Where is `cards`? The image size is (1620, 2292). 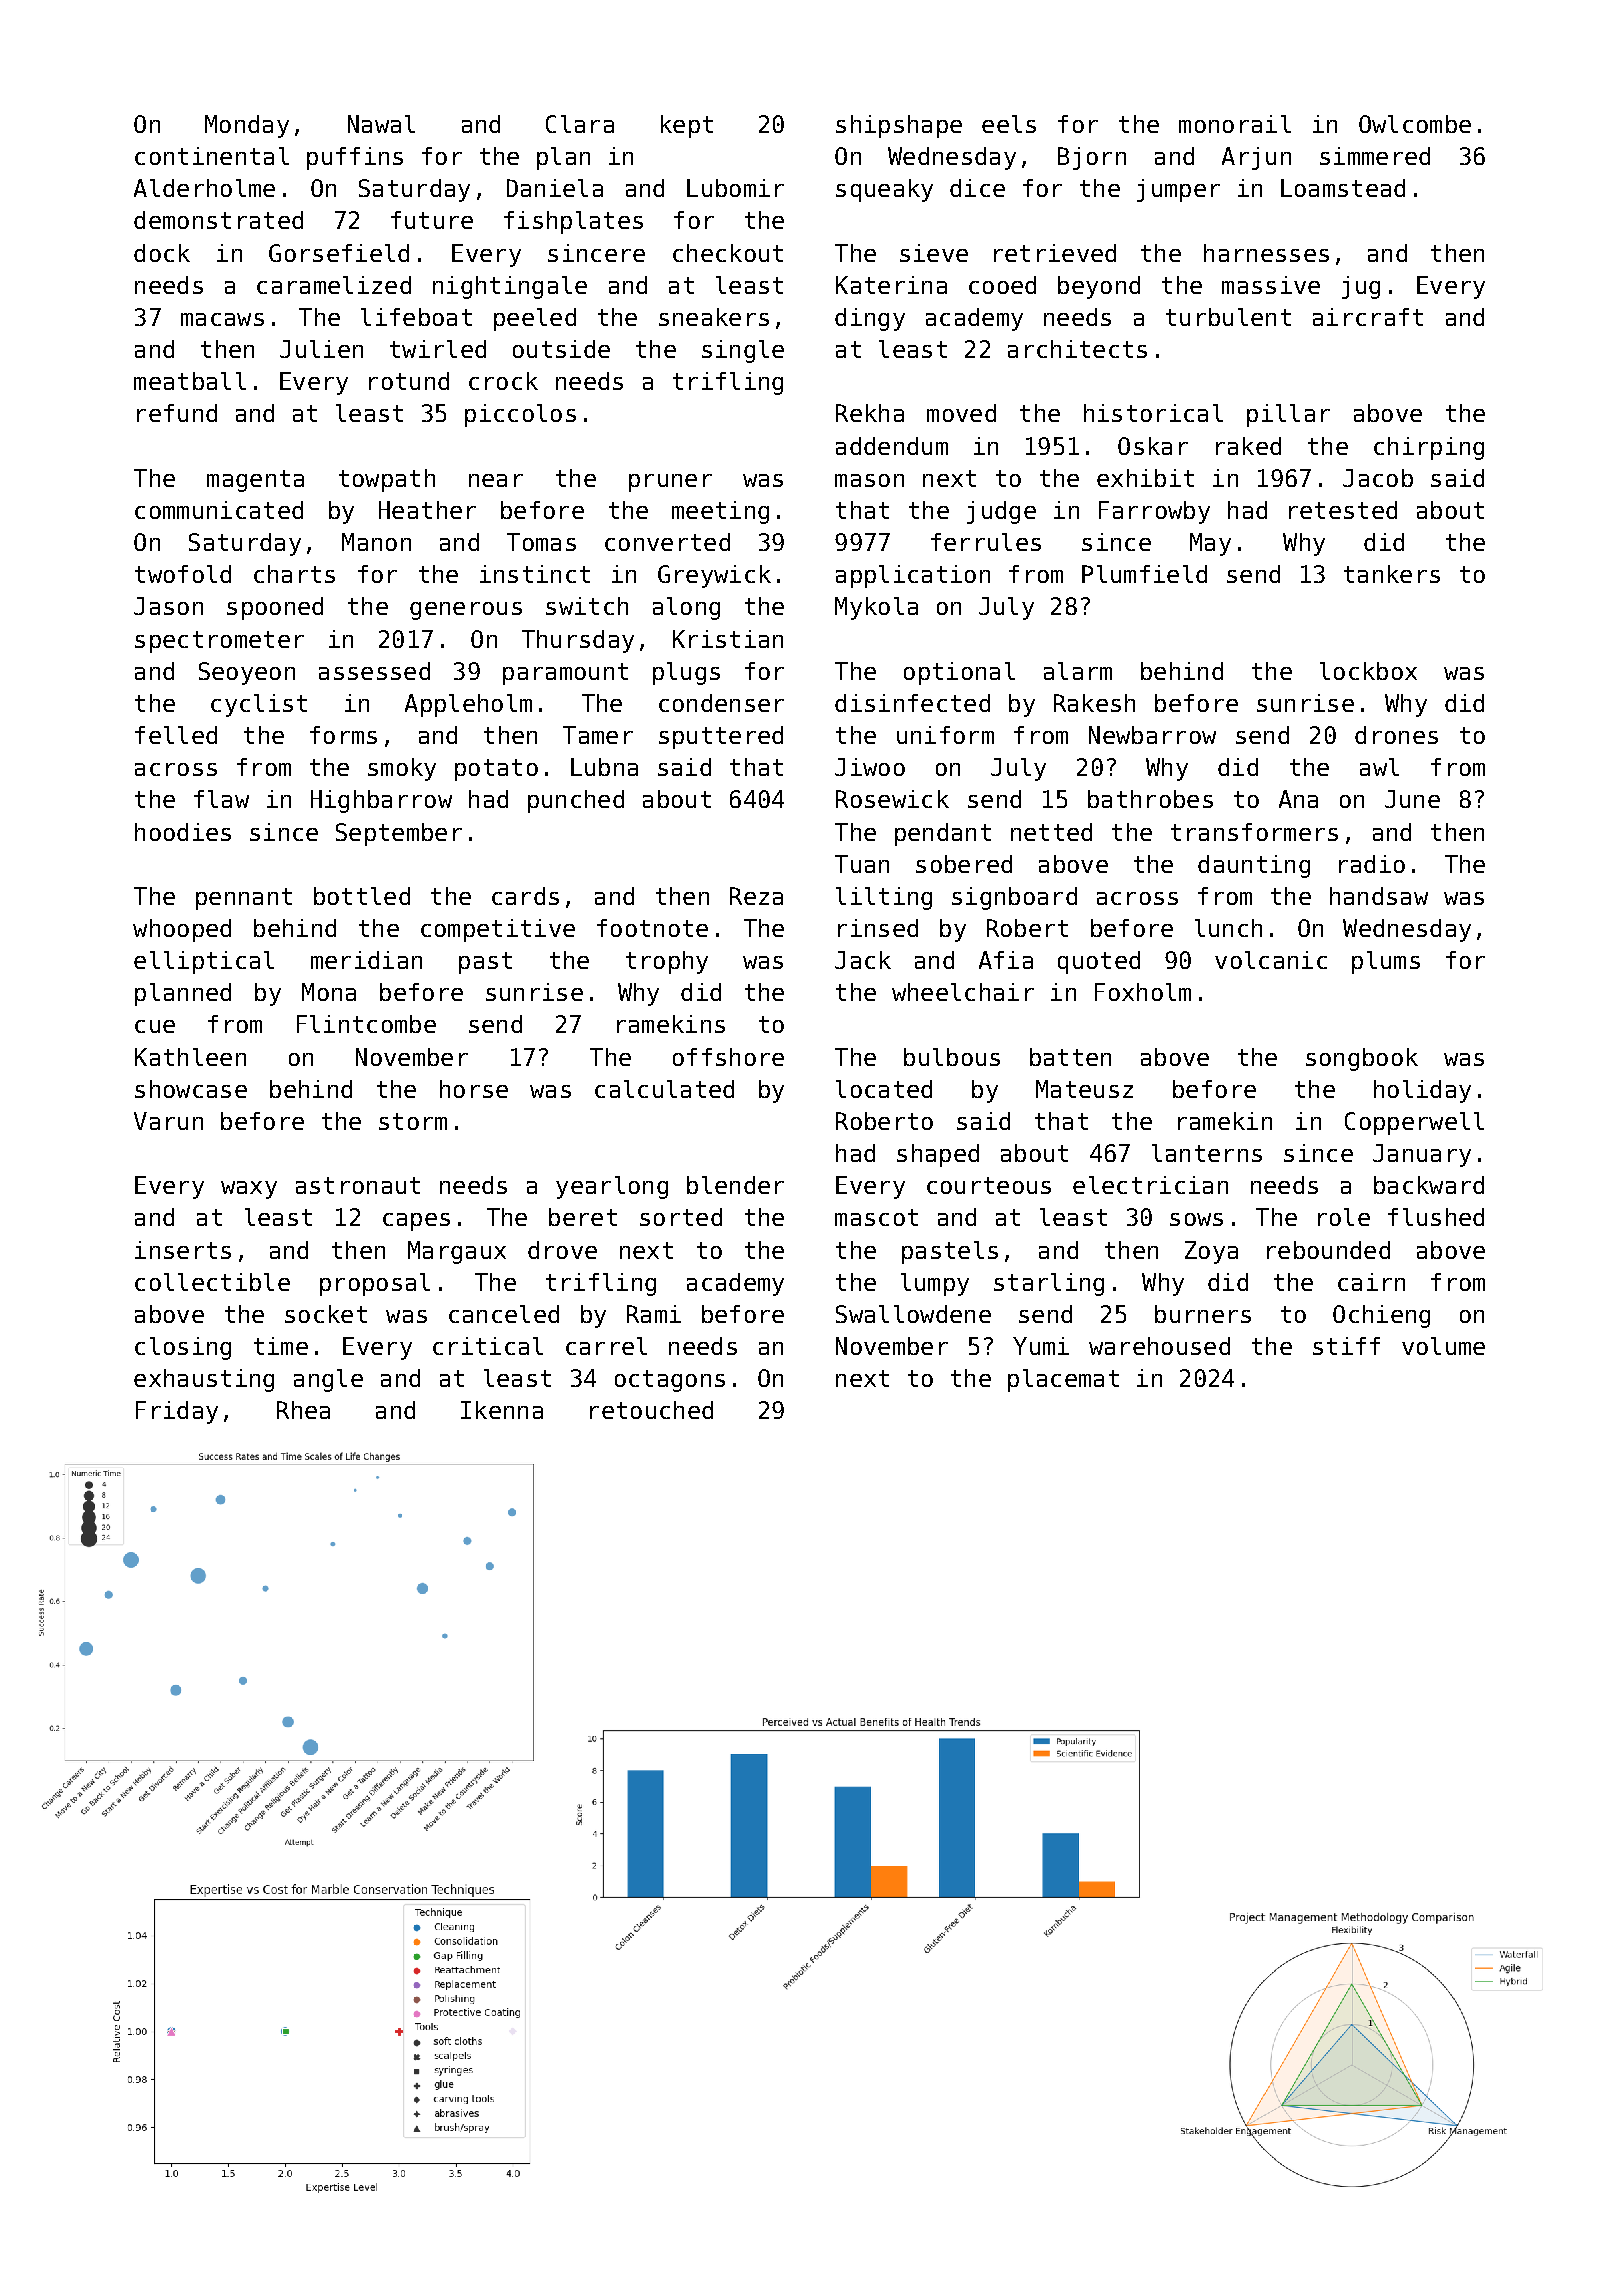
cards is located at coordinates (525, 896).
